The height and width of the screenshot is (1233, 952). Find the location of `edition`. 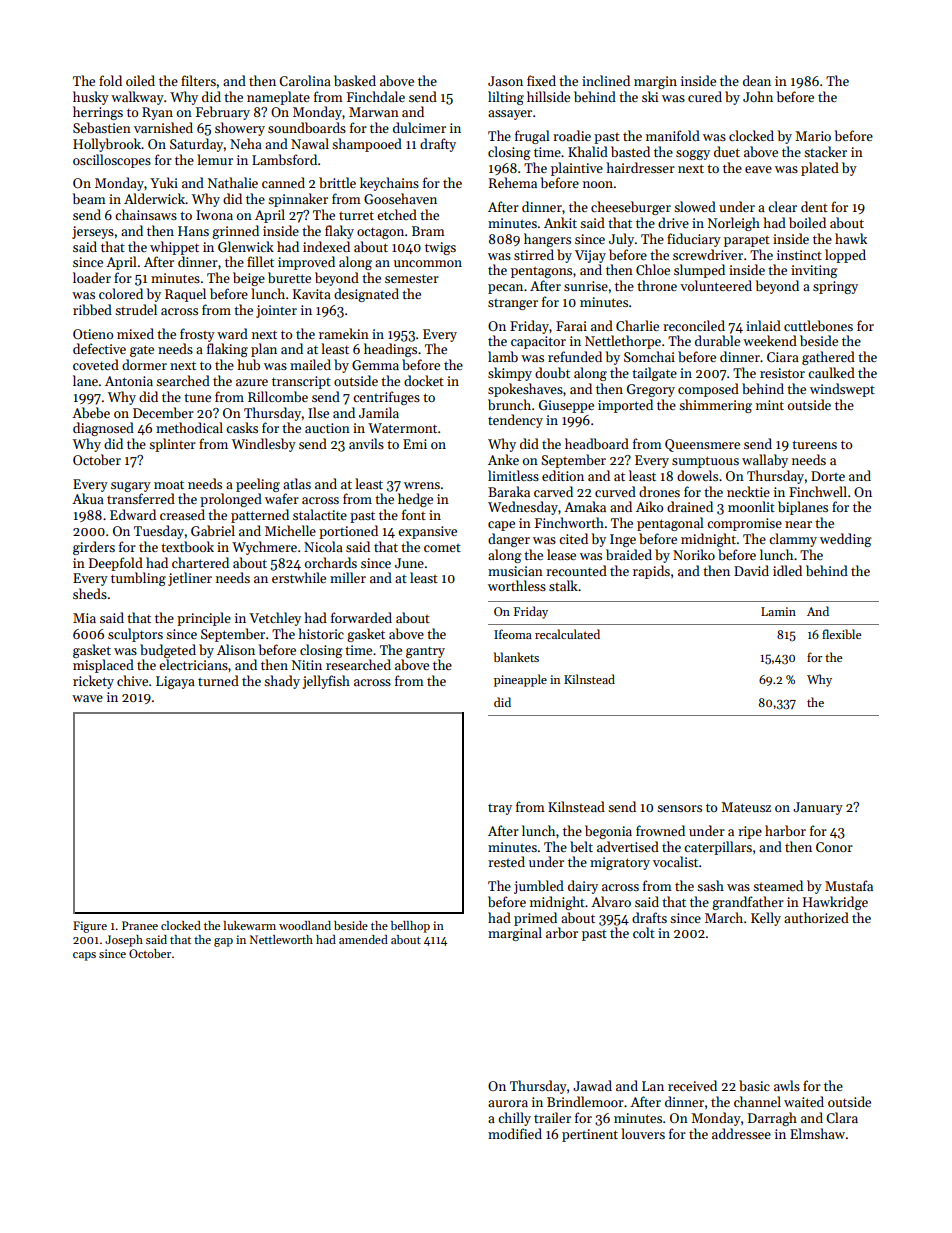

edition is located at coordinates (563, 475).
